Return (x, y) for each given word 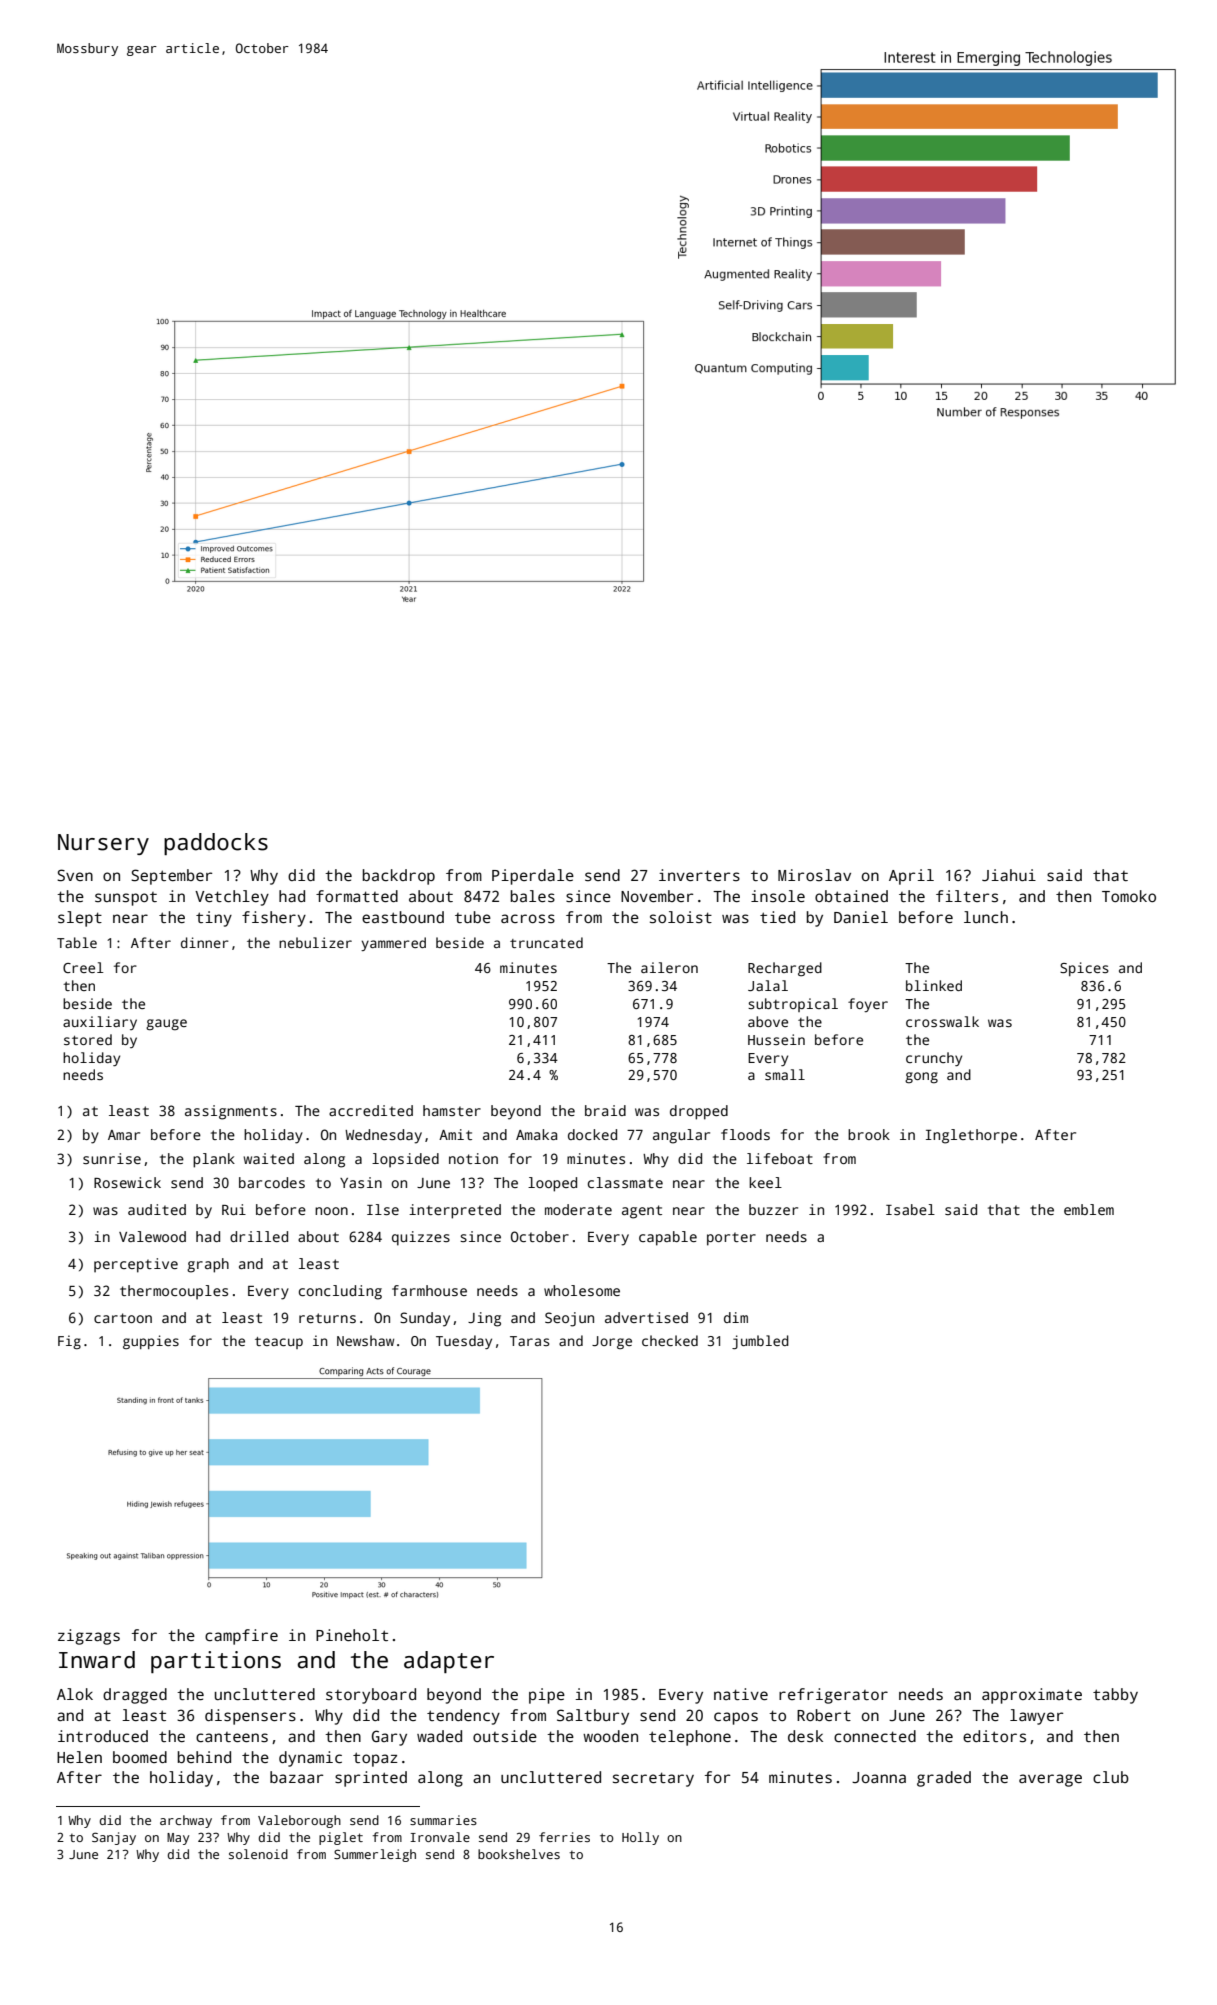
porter (731, 1239)
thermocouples (174, 1292)
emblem (1089, 1209)
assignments (231, 1112)
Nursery (103, 844)
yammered (393, 944)
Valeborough (299, 1821)
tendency (463, 1717)
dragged (135, 1696)
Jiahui (1009, 875)
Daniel (861, 917)
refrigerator (833, 1696)
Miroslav (814, 875)
